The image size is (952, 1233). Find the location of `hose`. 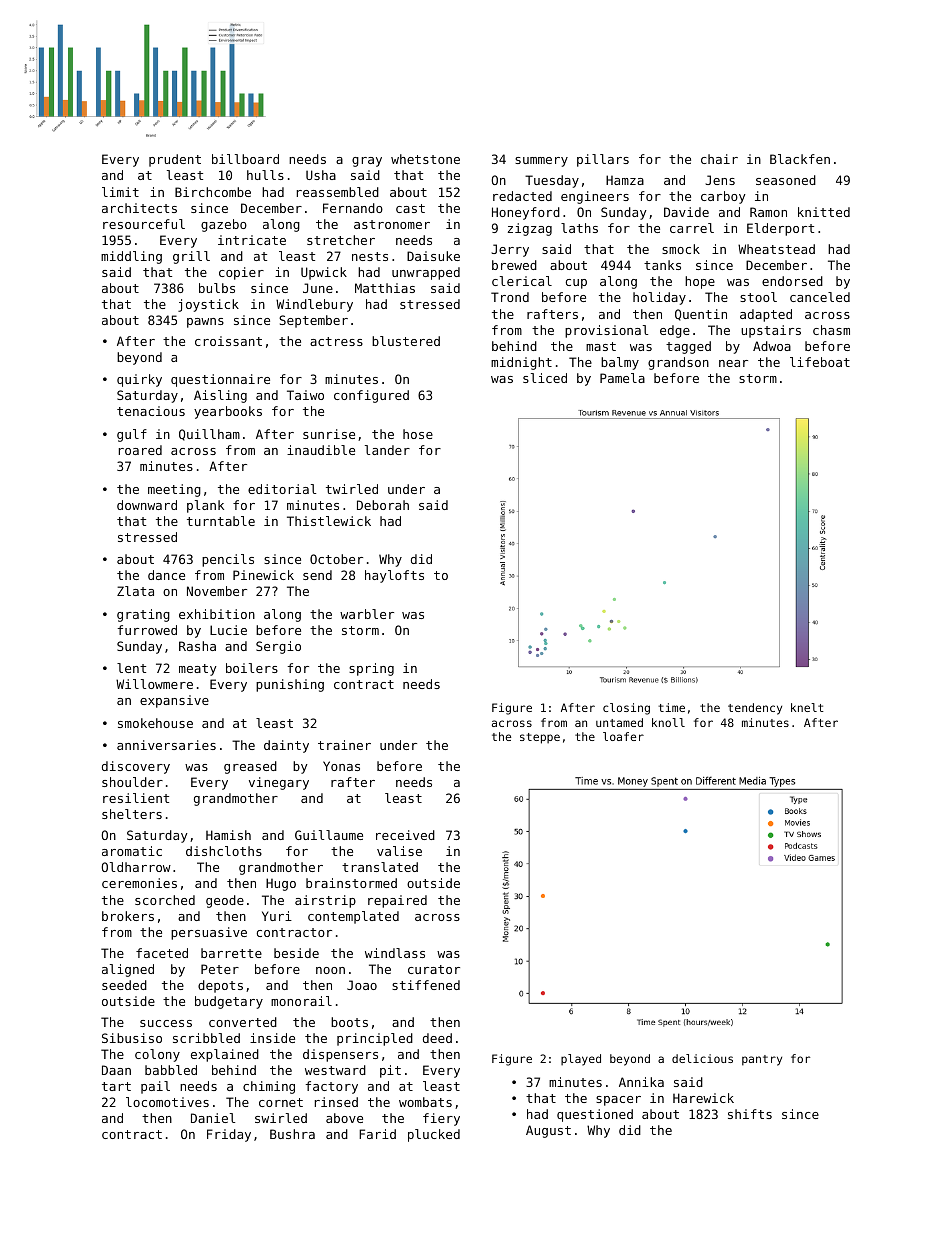

hose is located at coordinates (418, 434).
